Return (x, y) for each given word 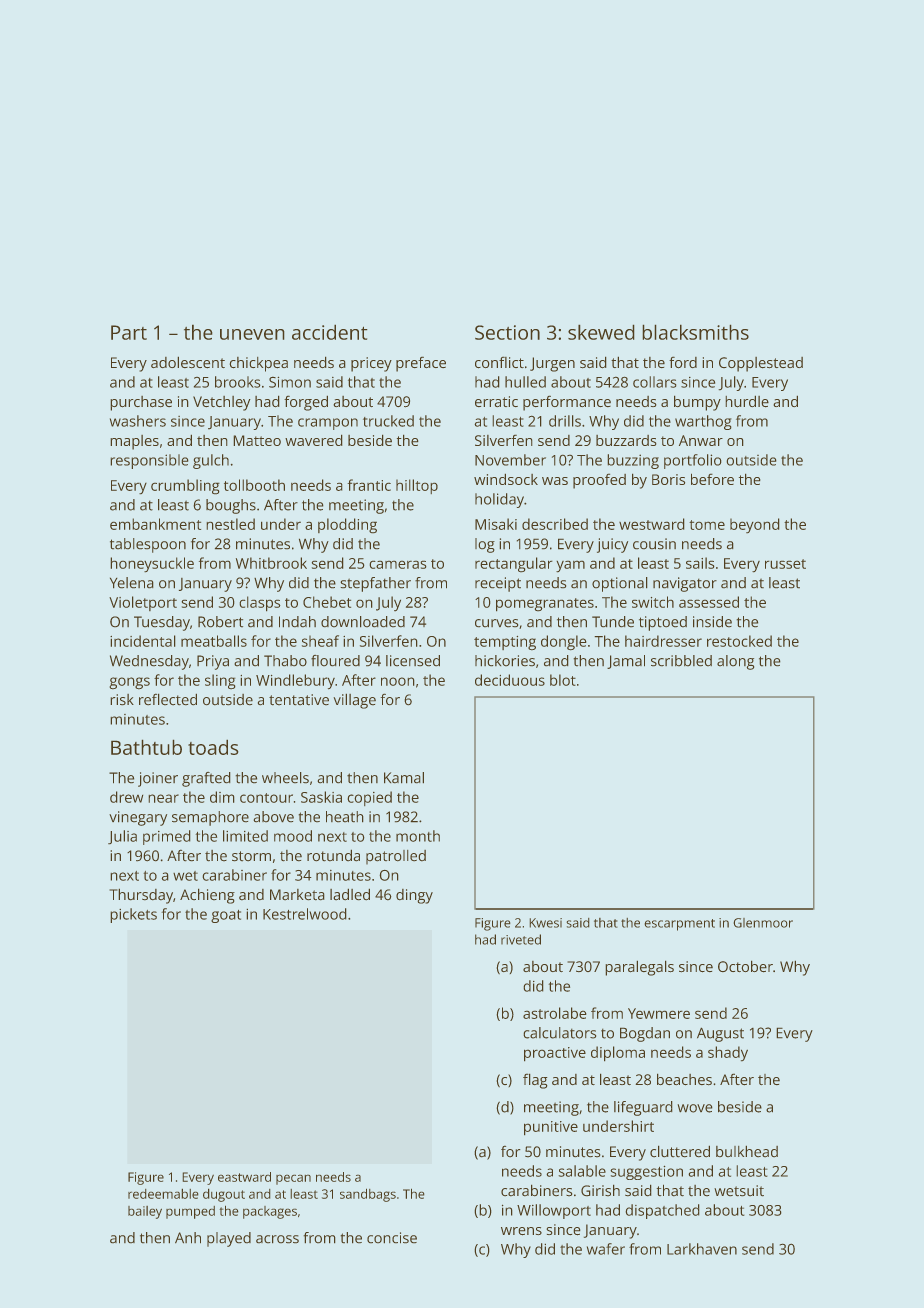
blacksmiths (695, 332)
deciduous (510, 680)
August (720, 1034)
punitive (551, 1128)
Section (507, 332)
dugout (224, 1195)
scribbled (681, 661)
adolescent (188, 362)
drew (126, 797)
